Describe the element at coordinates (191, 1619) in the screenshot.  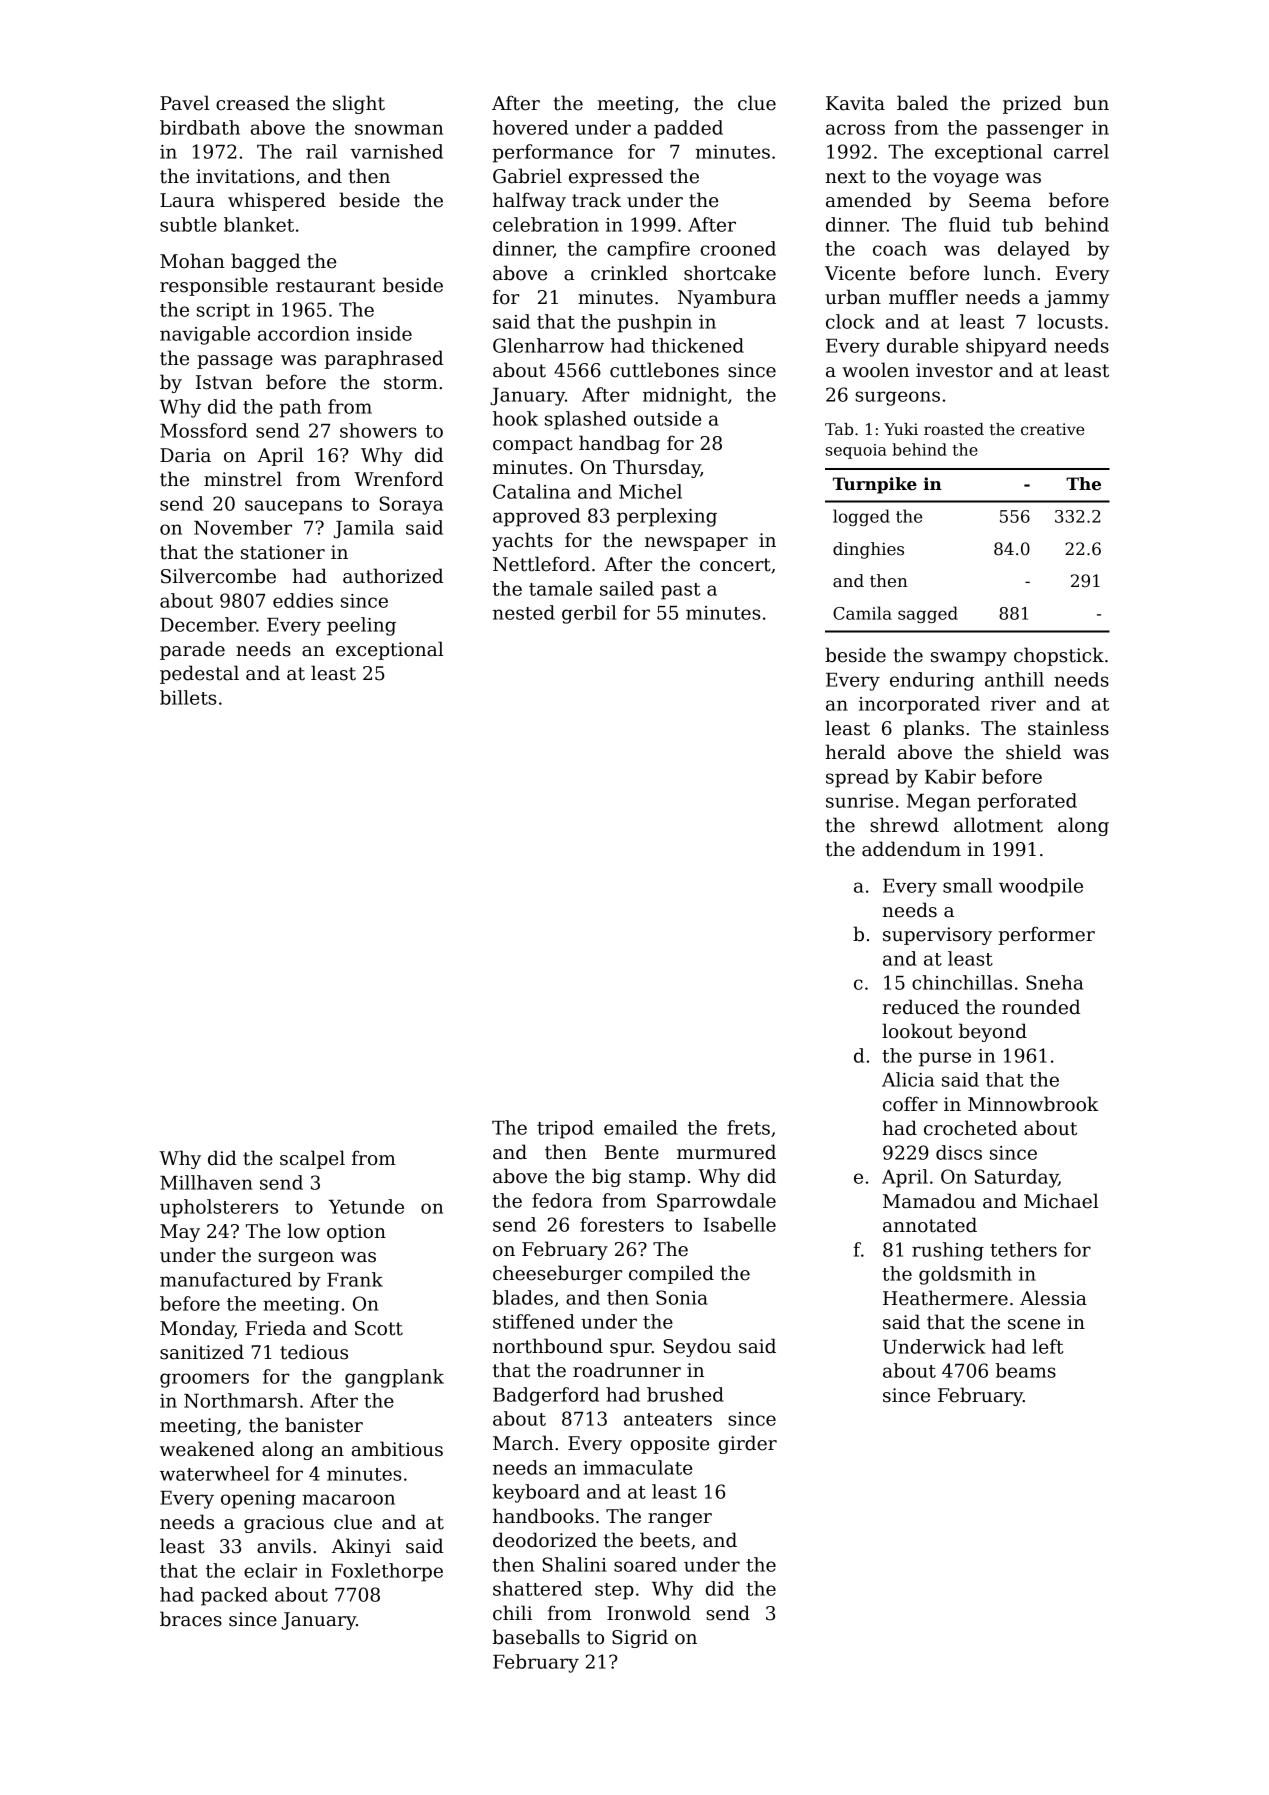
I see `braces` at that location.
